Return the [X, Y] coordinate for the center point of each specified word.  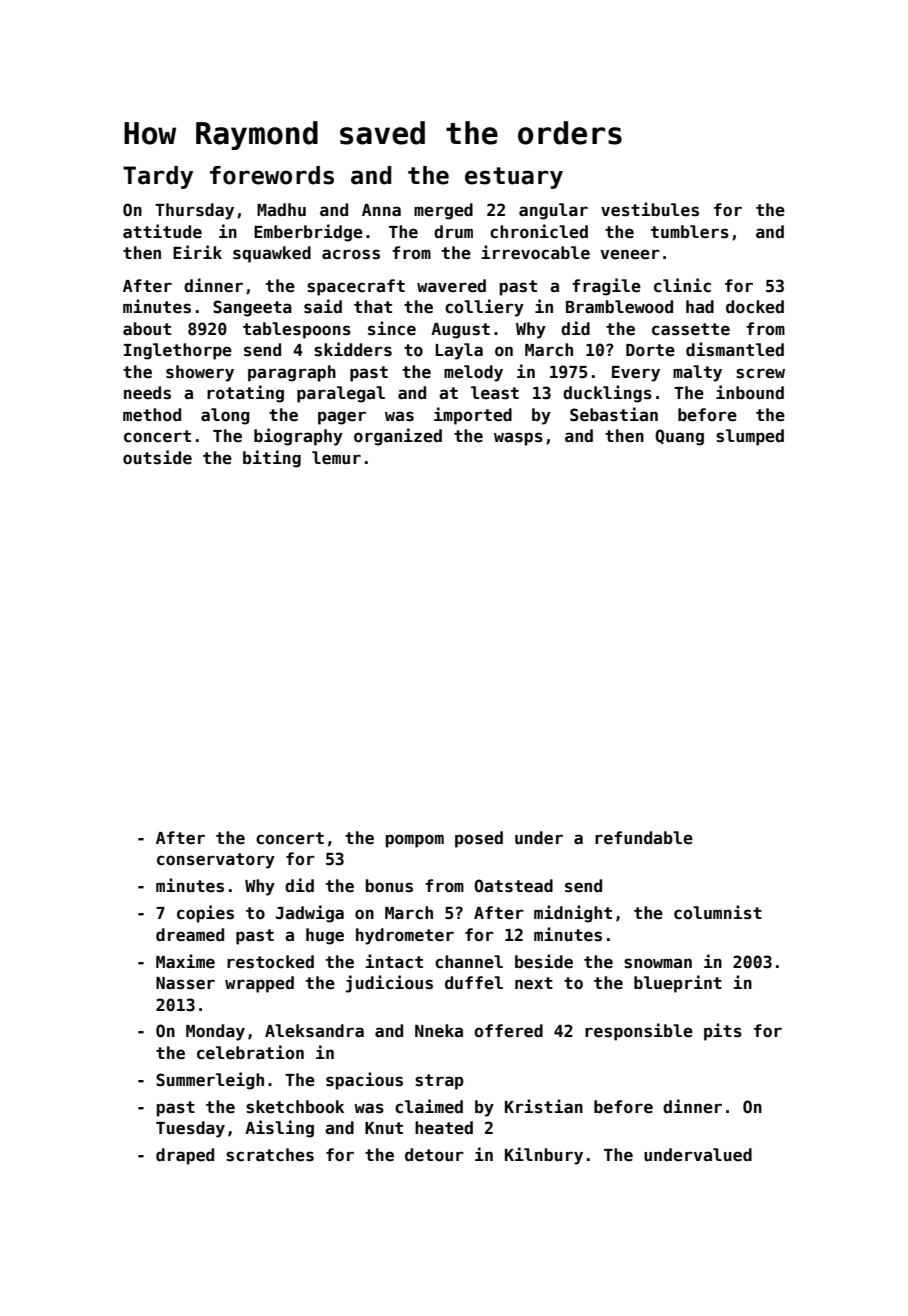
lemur [336, 458]
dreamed [190, 935]
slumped [750, 437]
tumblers [690, 232]
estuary [514, 178]
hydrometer [405, 936]
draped [185, 1156]
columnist [718, 912]
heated [444, 1128]
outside [157, 457]
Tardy [158, 177]
